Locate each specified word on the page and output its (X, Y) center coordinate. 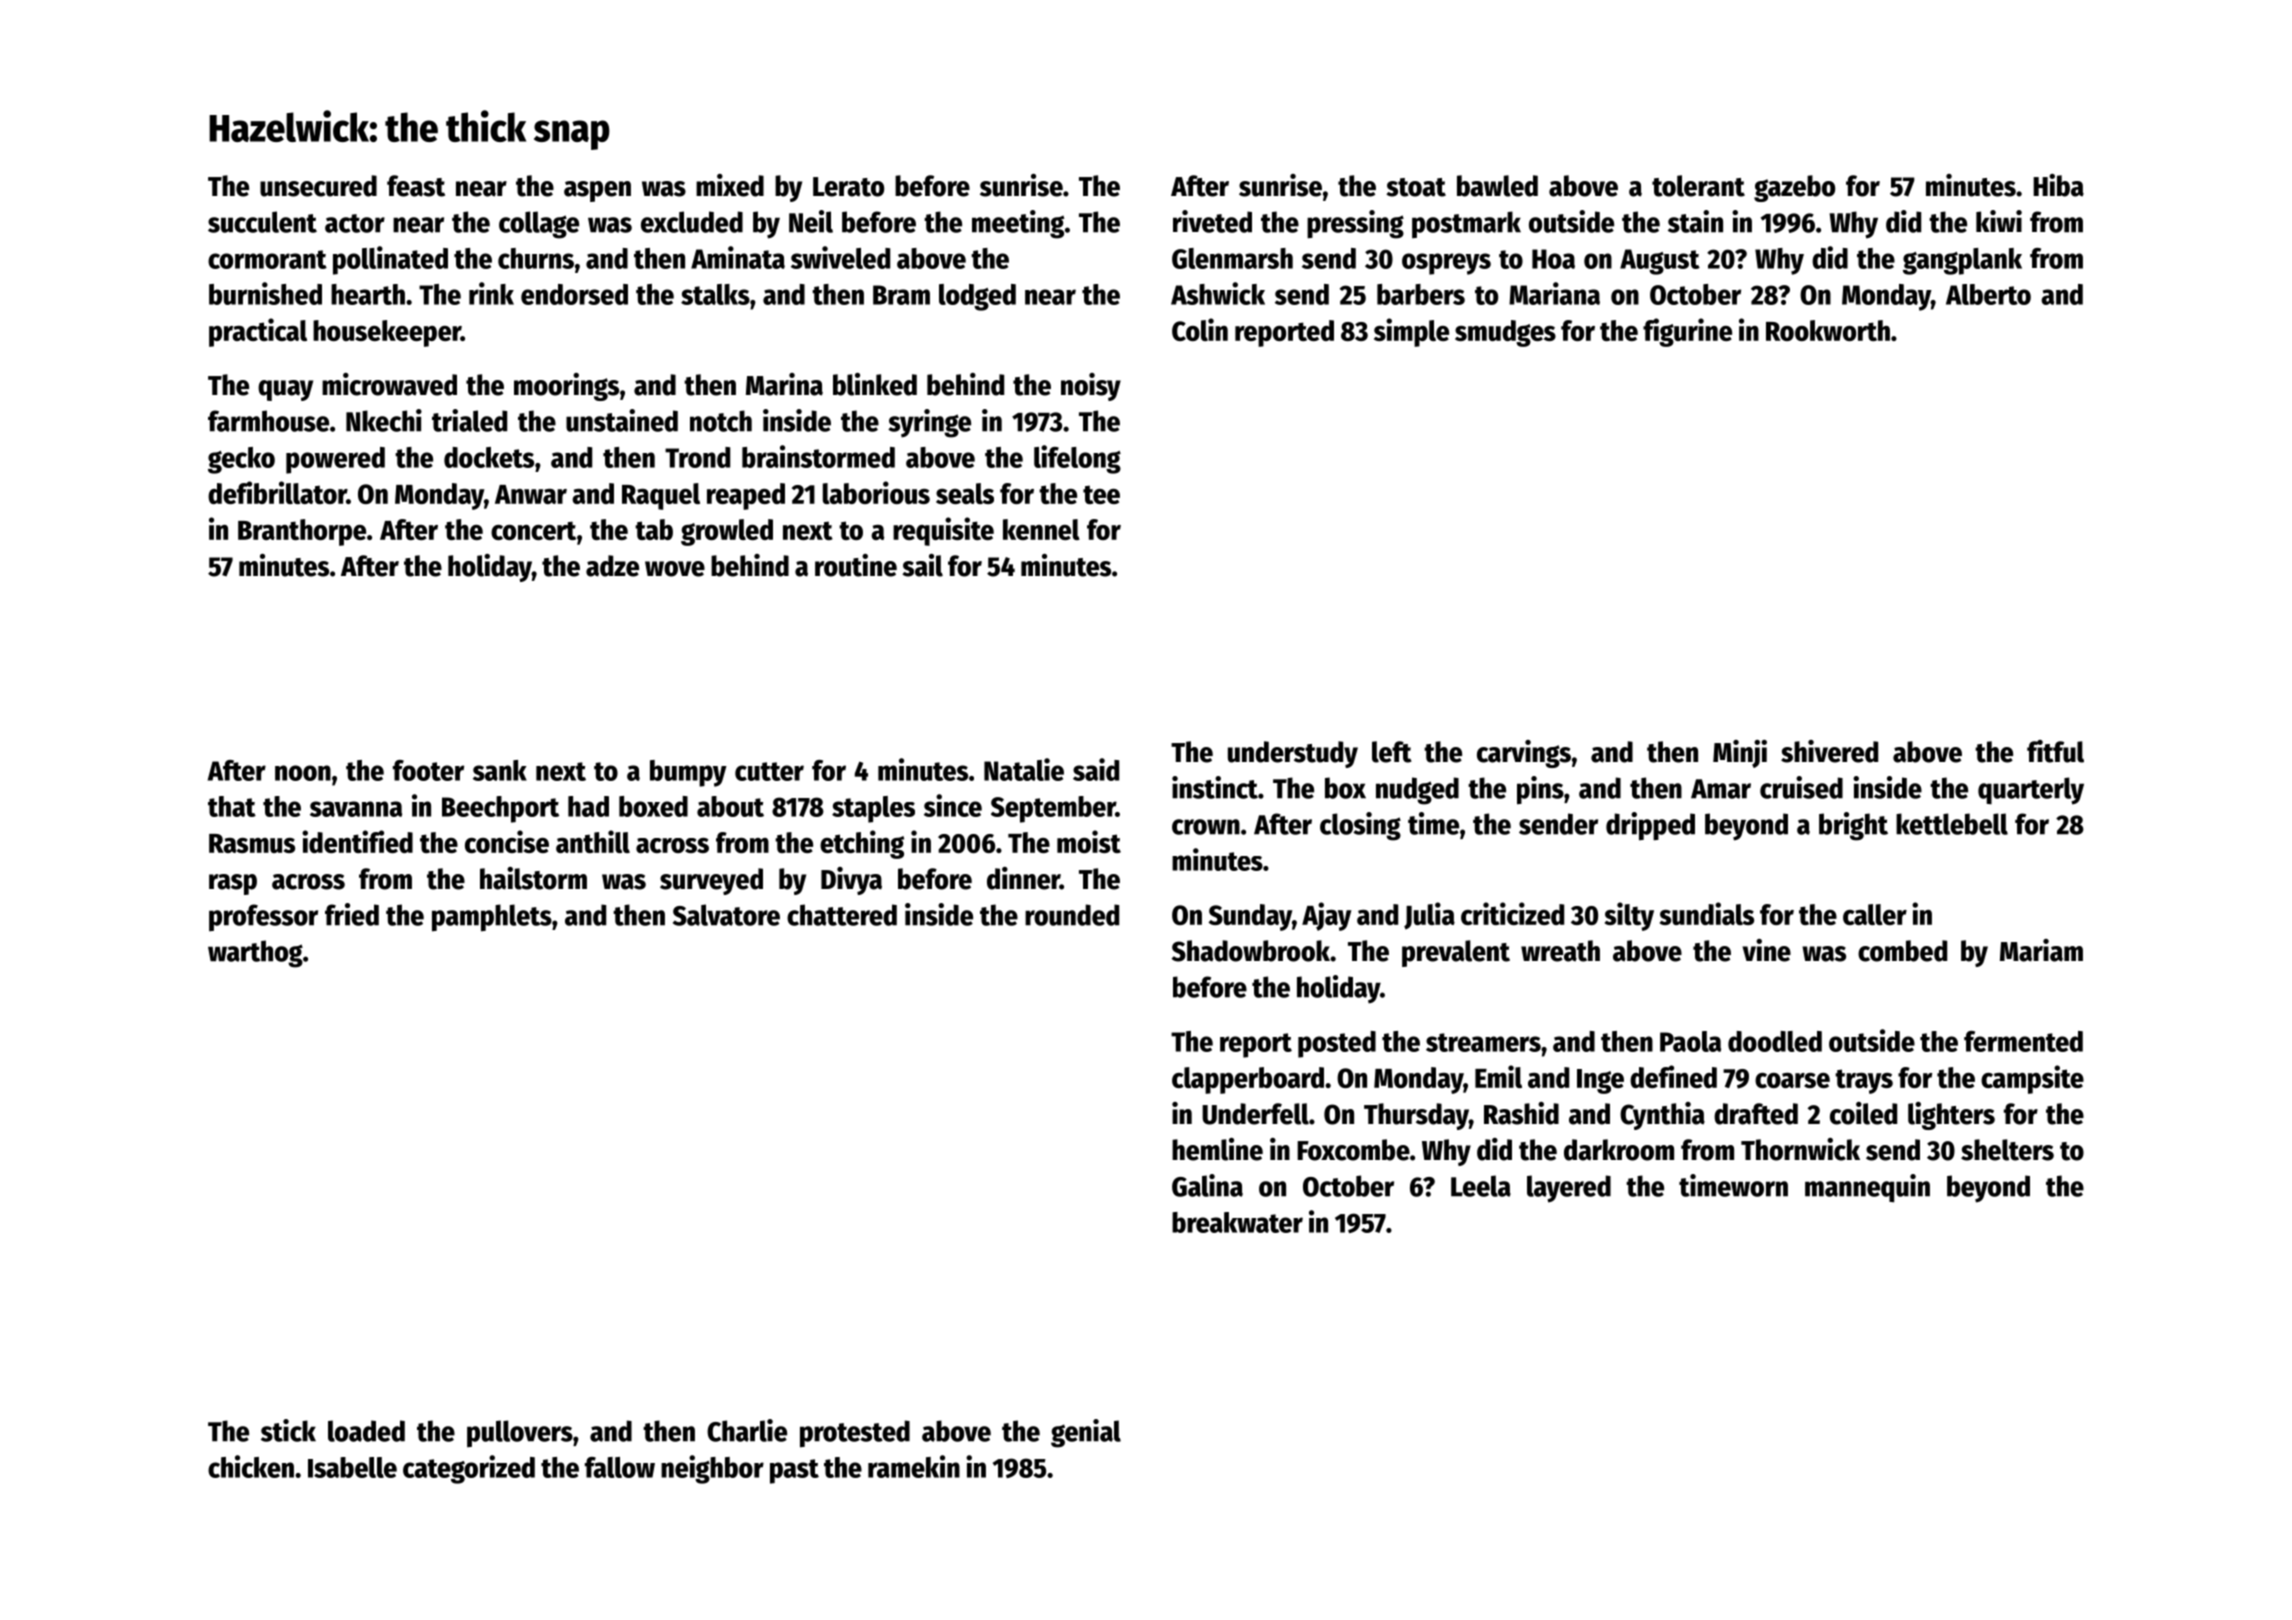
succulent (262, 222)
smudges (1505, 333)
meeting (1018, 224)
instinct (1215, 787)
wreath (1560, 951)
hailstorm (533, 878)
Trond (697, 457)
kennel (1041, 529)
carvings (1524, 754)
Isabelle (352, 1467)
